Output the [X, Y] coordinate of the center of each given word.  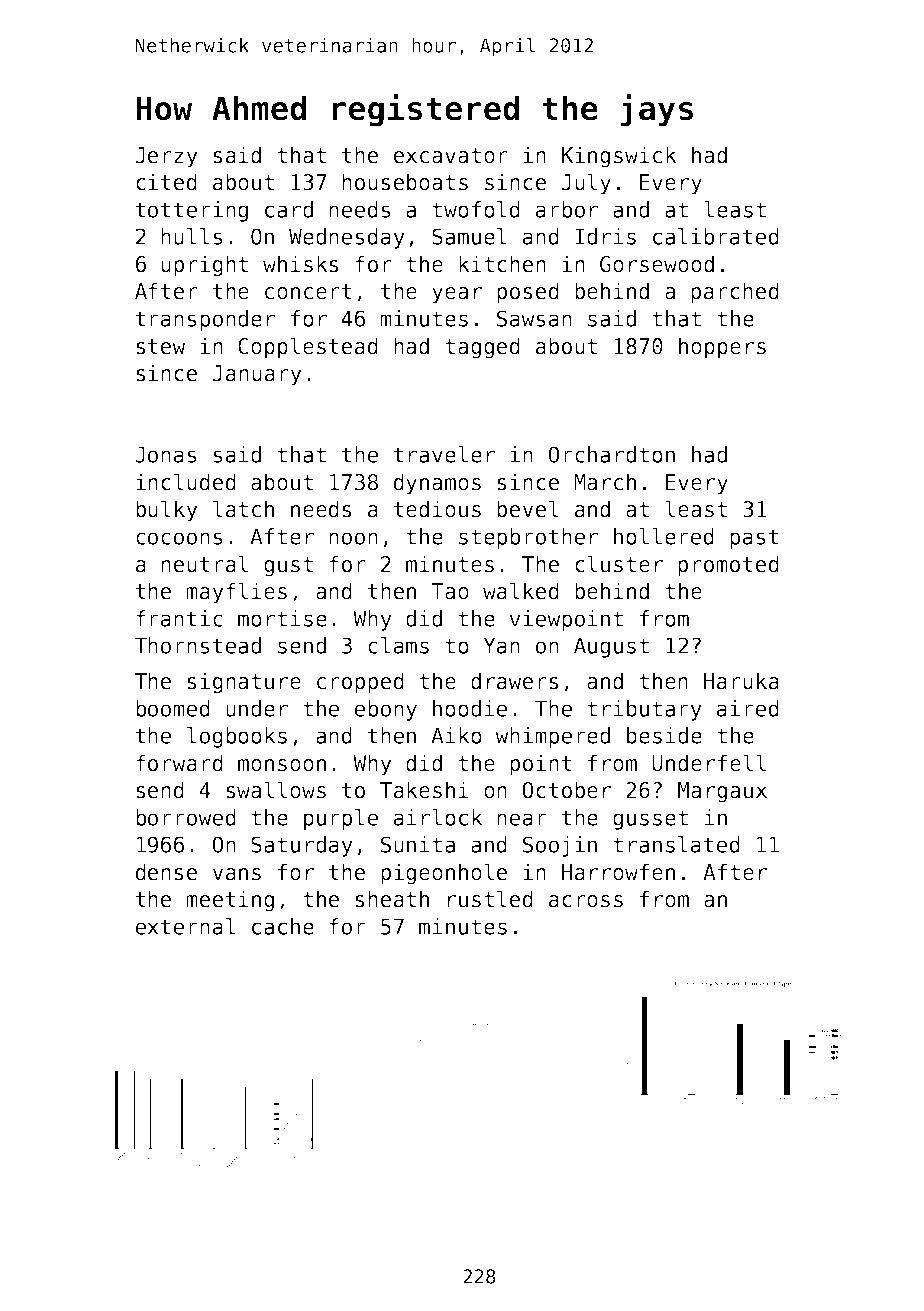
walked [521, 591]
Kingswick [619, 157]
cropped [360, 683]
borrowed [186, 817]
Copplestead [308, 348]
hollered [664, 536]
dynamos [437, 484]
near [522, 819]
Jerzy [166, 157]
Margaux [722, 792]
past [754, 539]
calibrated [716, 236]
